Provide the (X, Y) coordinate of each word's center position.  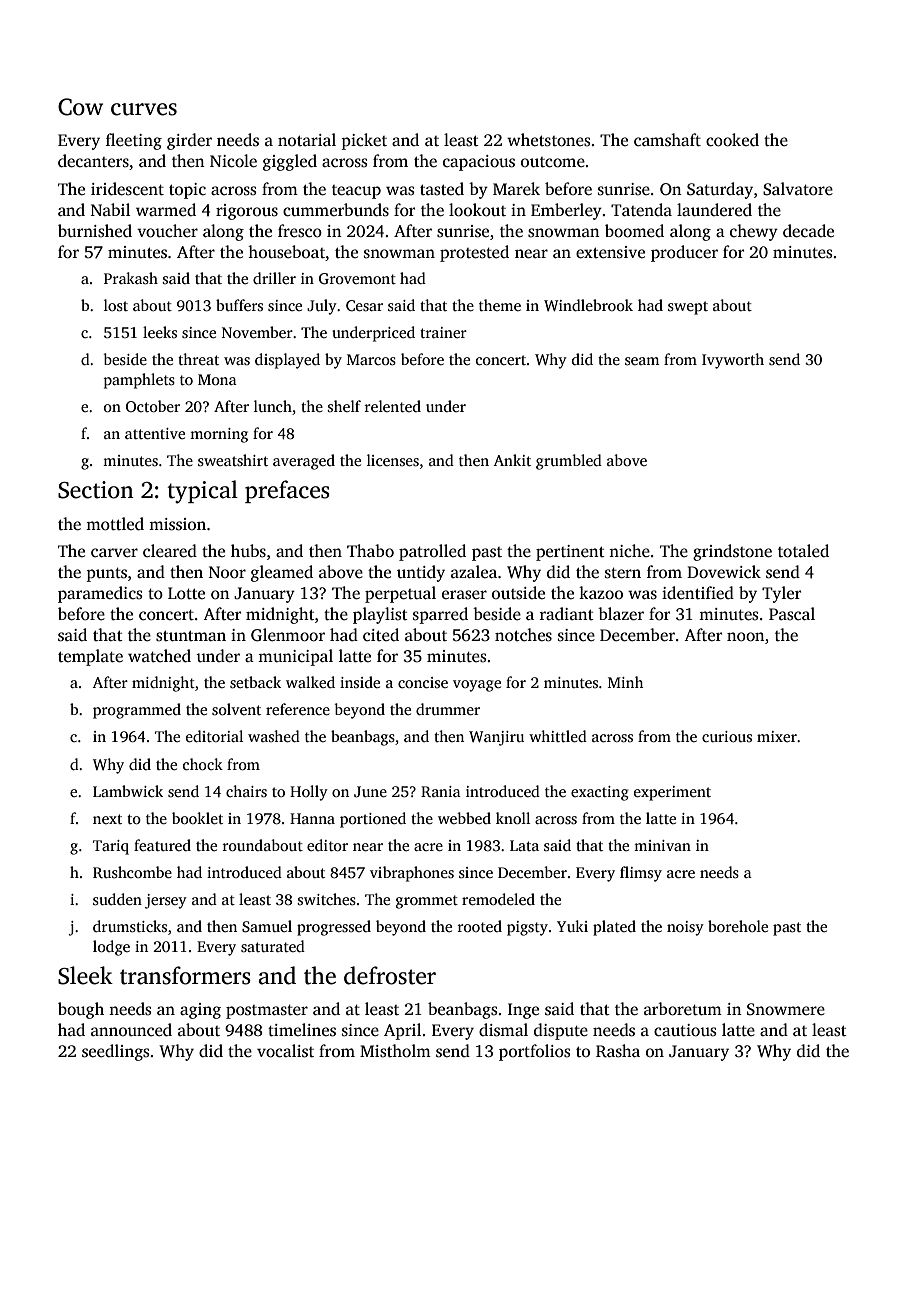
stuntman (191, 636)
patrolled (432, 552)
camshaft (667, 140)
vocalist (285, 1051)
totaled (803, 551)
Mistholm (395, 1051)
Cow (80, 107)
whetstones (548, 140)
